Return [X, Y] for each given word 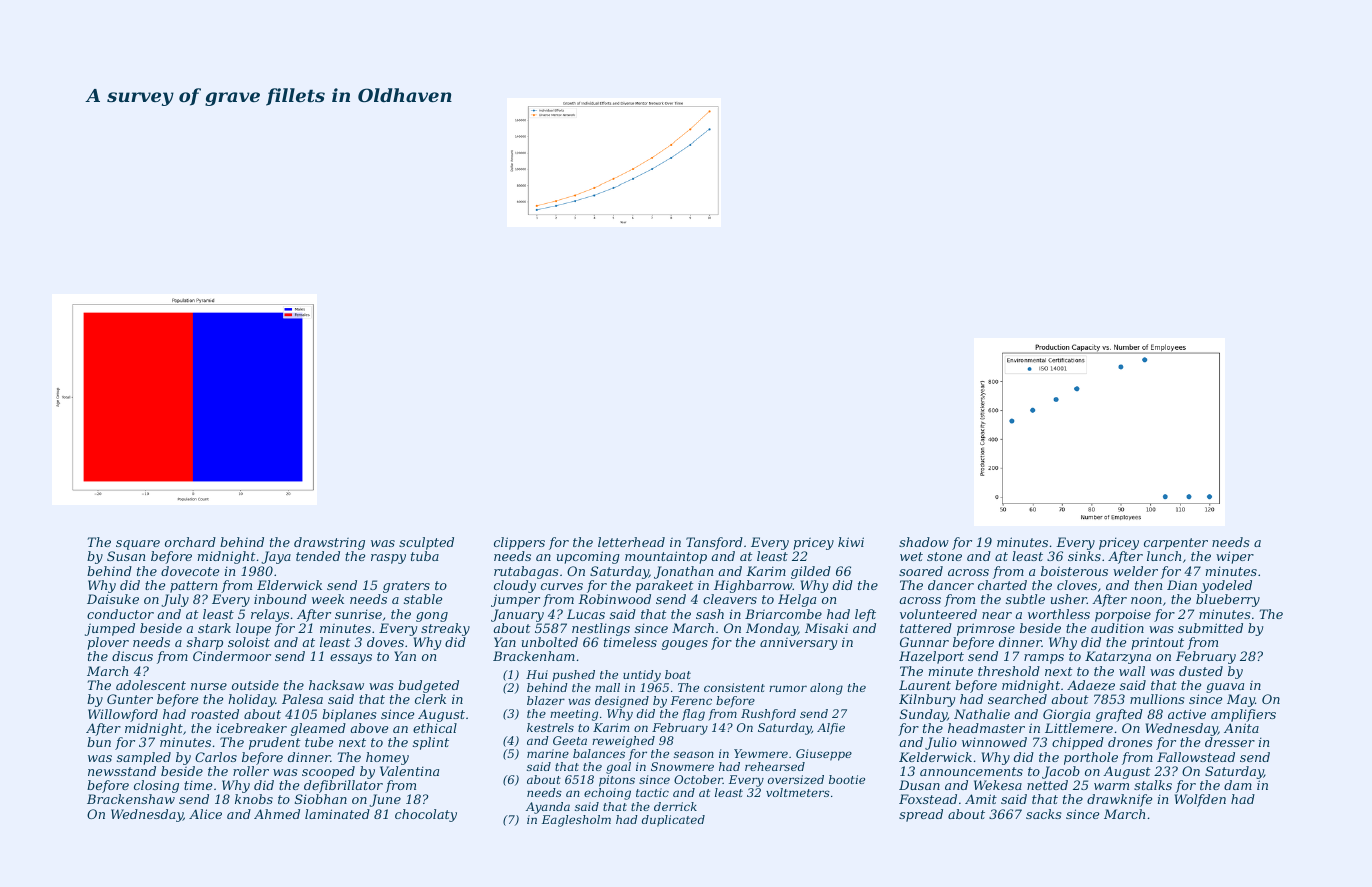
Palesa [302, 699]
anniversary [798, 644]
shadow [924, 542]
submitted [1210, 628]
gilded [811, 572]
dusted [1201, 671]
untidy [642, 676]
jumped [110, 629]
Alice [205, 814]
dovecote [190, 571]
